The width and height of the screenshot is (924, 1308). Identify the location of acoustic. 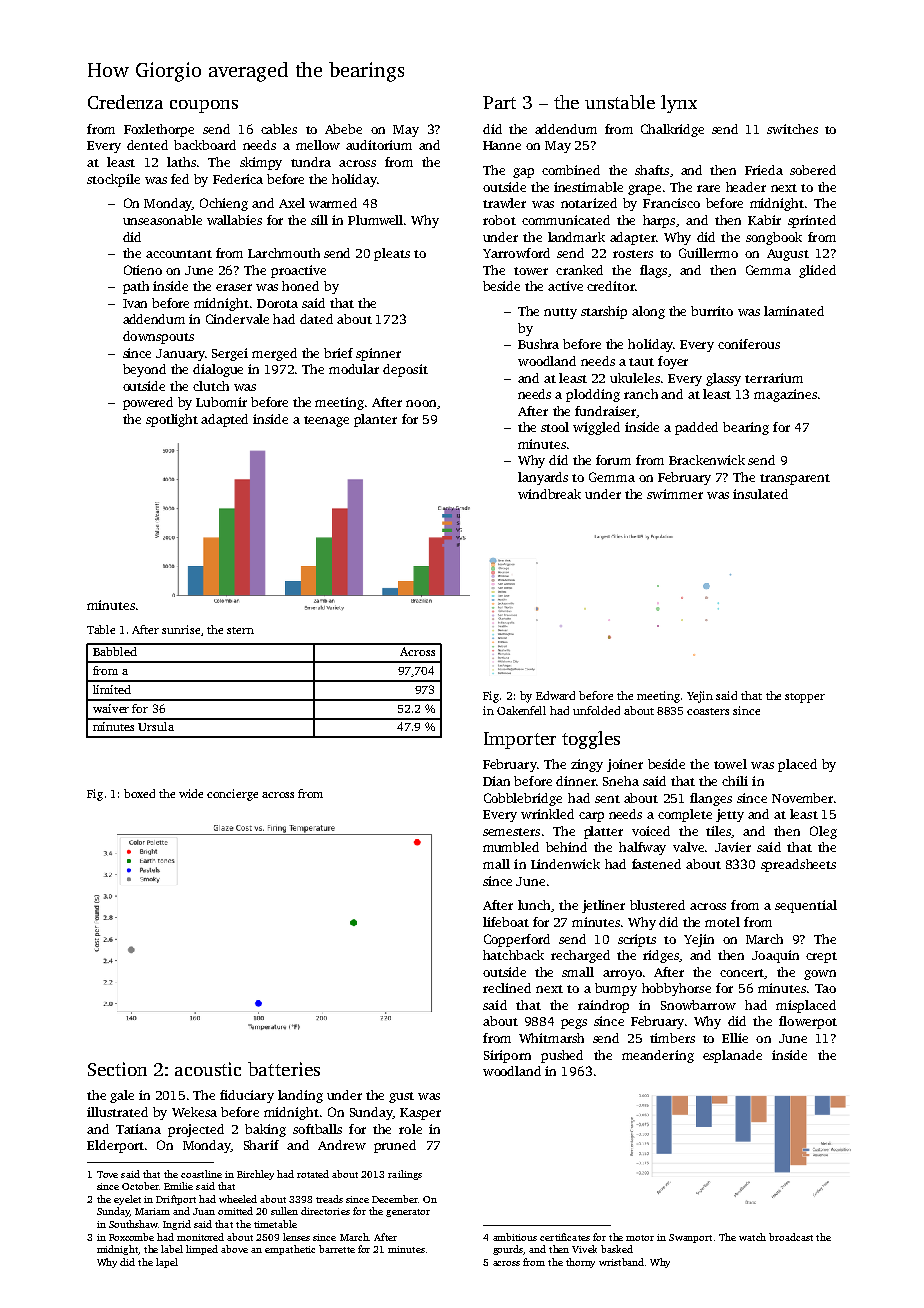
(208, 1069).
